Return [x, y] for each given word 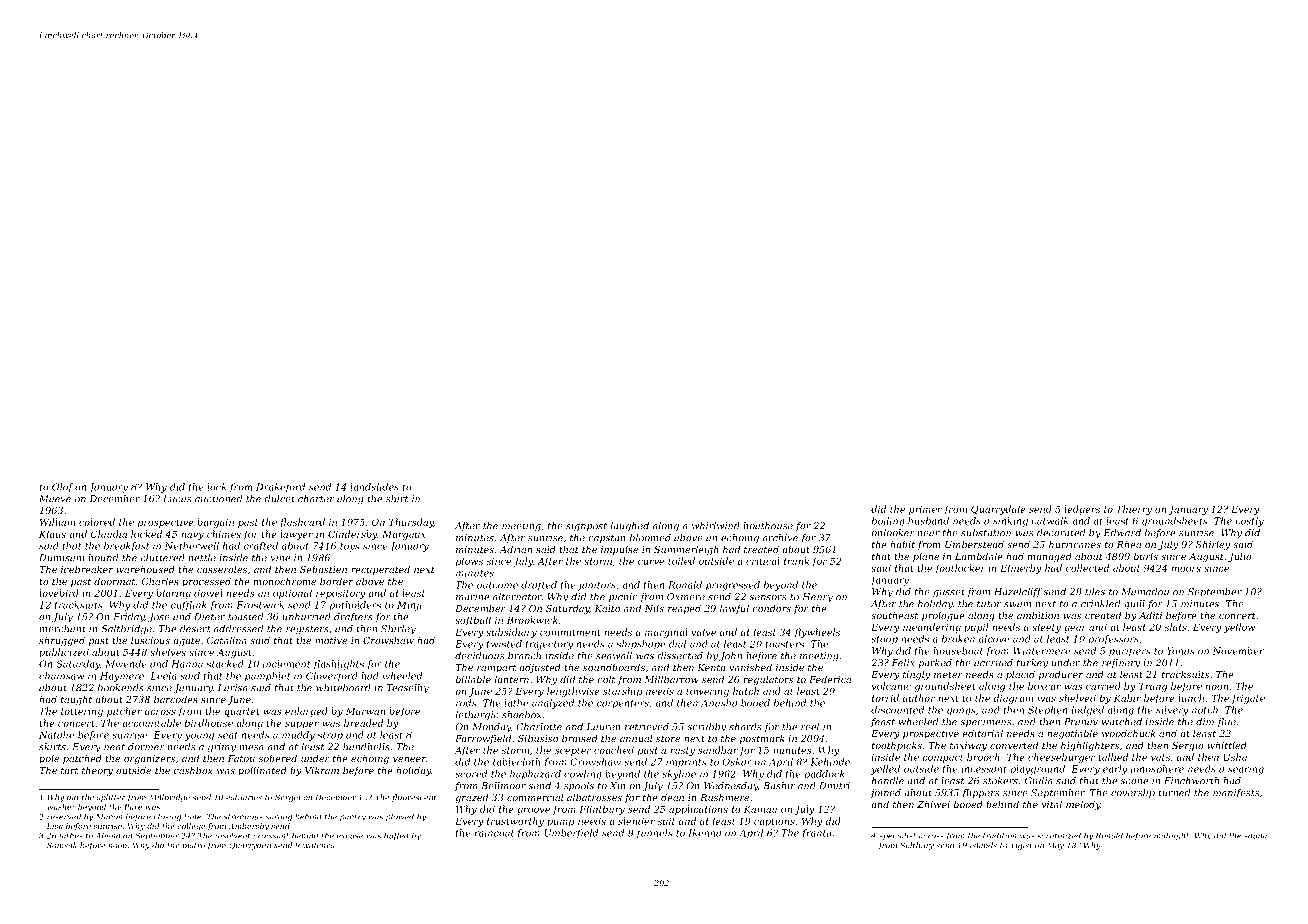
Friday [129, 618]
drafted [539, 586]
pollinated [262, 771]
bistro [193, 845]
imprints [686, 763]
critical [763, 561]
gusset [949, 593]
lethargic [477, 716]
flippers [980, 793]
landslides [374, 487]
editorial [982, 733]
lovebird [59, 593]
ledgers [1082, 510]
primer [925, 510]
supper [302, 725]
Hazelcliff [1018, 592]
